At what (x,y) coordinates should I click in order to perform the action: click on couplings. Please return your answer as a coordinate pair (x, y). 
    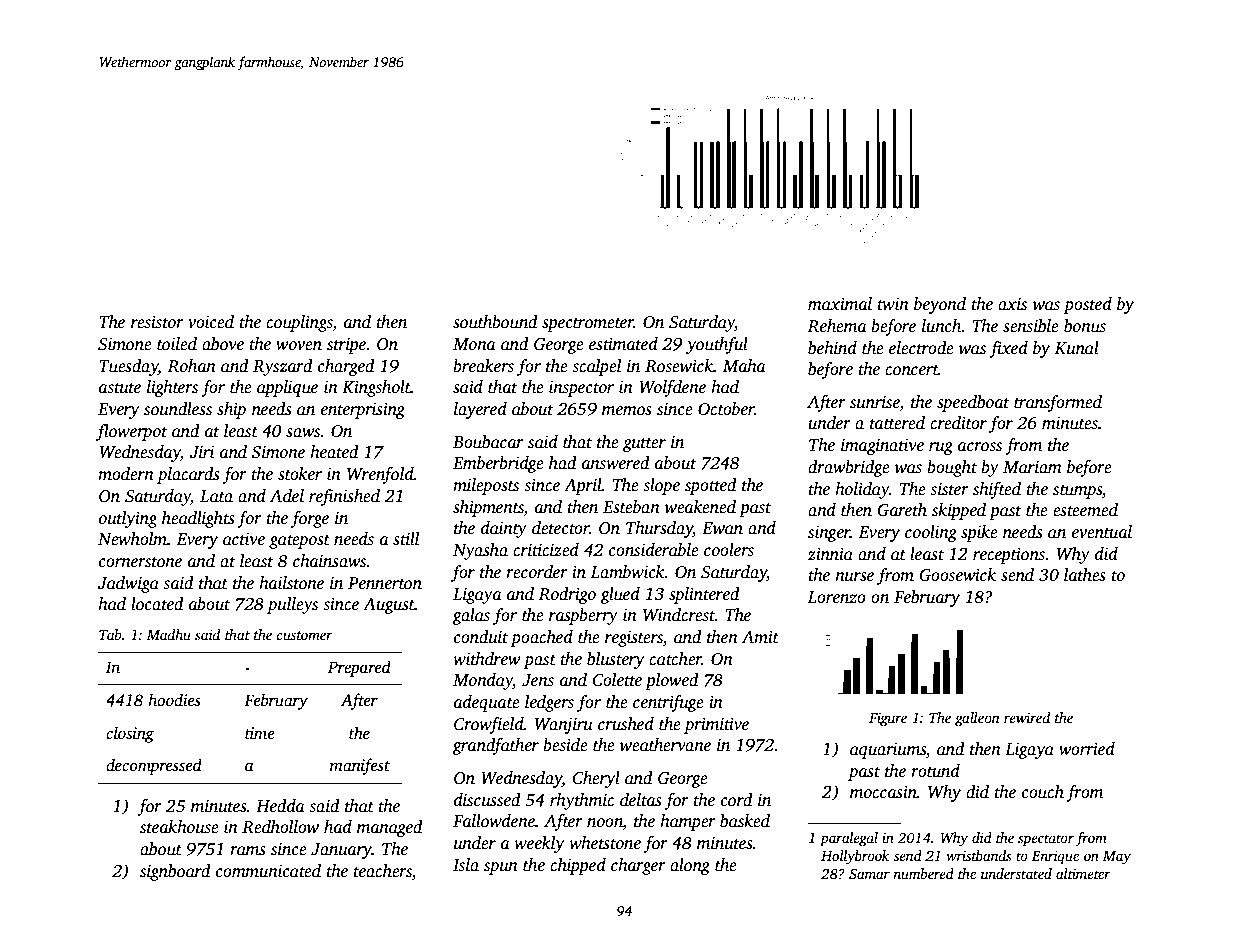
    Looking at the image, I should click on (299, 323).
